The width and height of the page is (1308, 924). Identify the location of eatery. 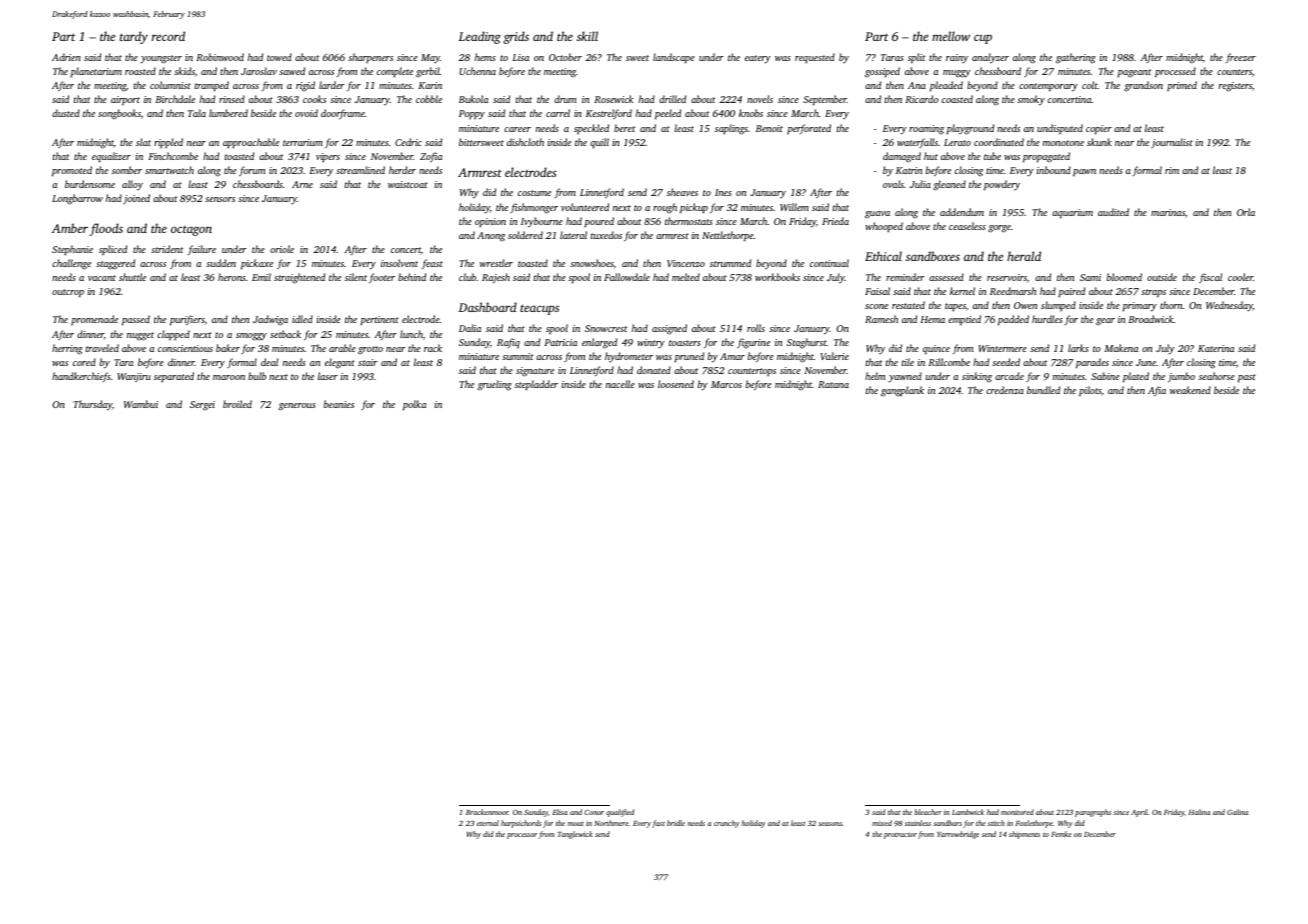
(758, 59).
